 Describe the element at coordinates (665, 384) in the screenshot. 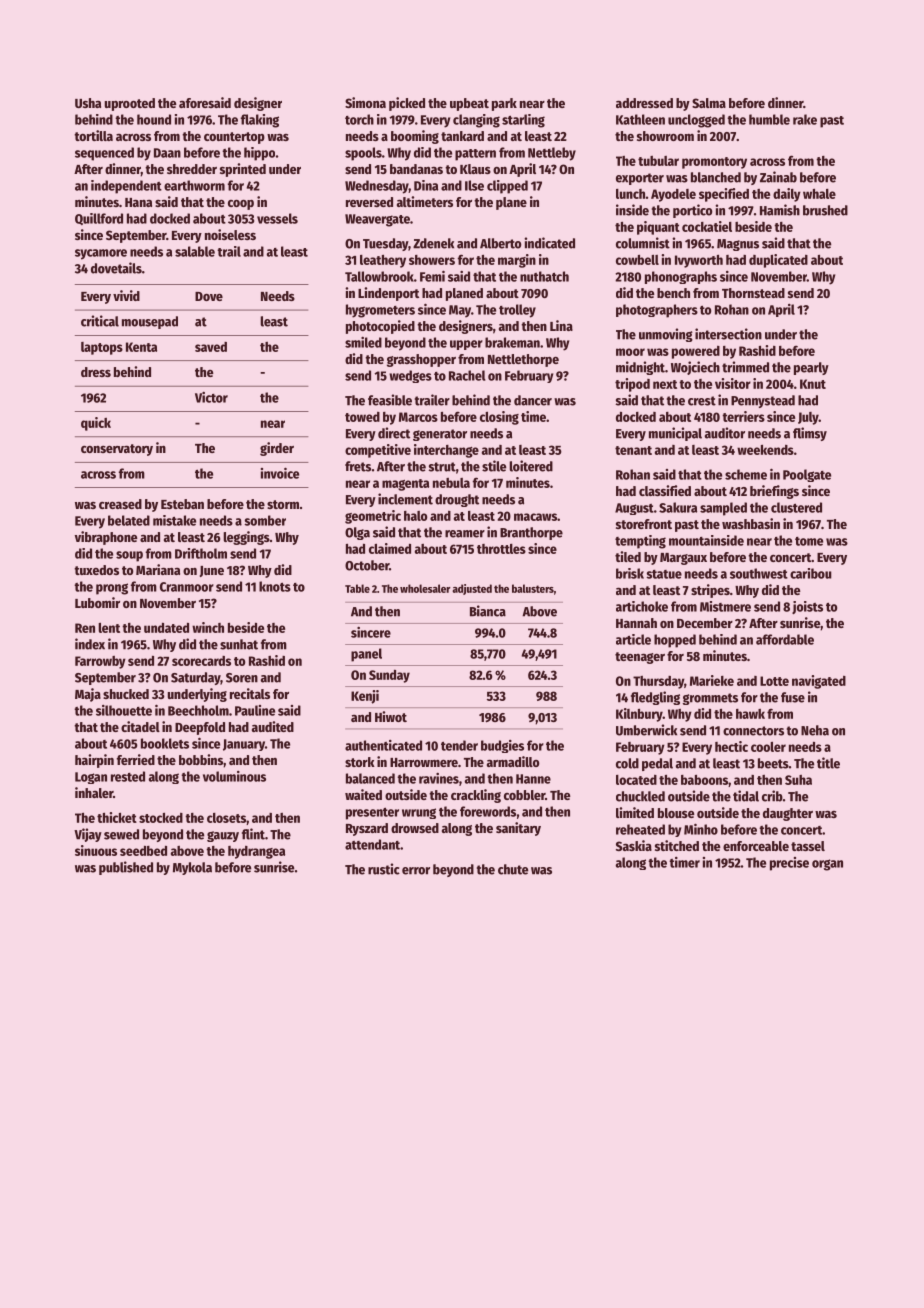

I see `next` at that location.
